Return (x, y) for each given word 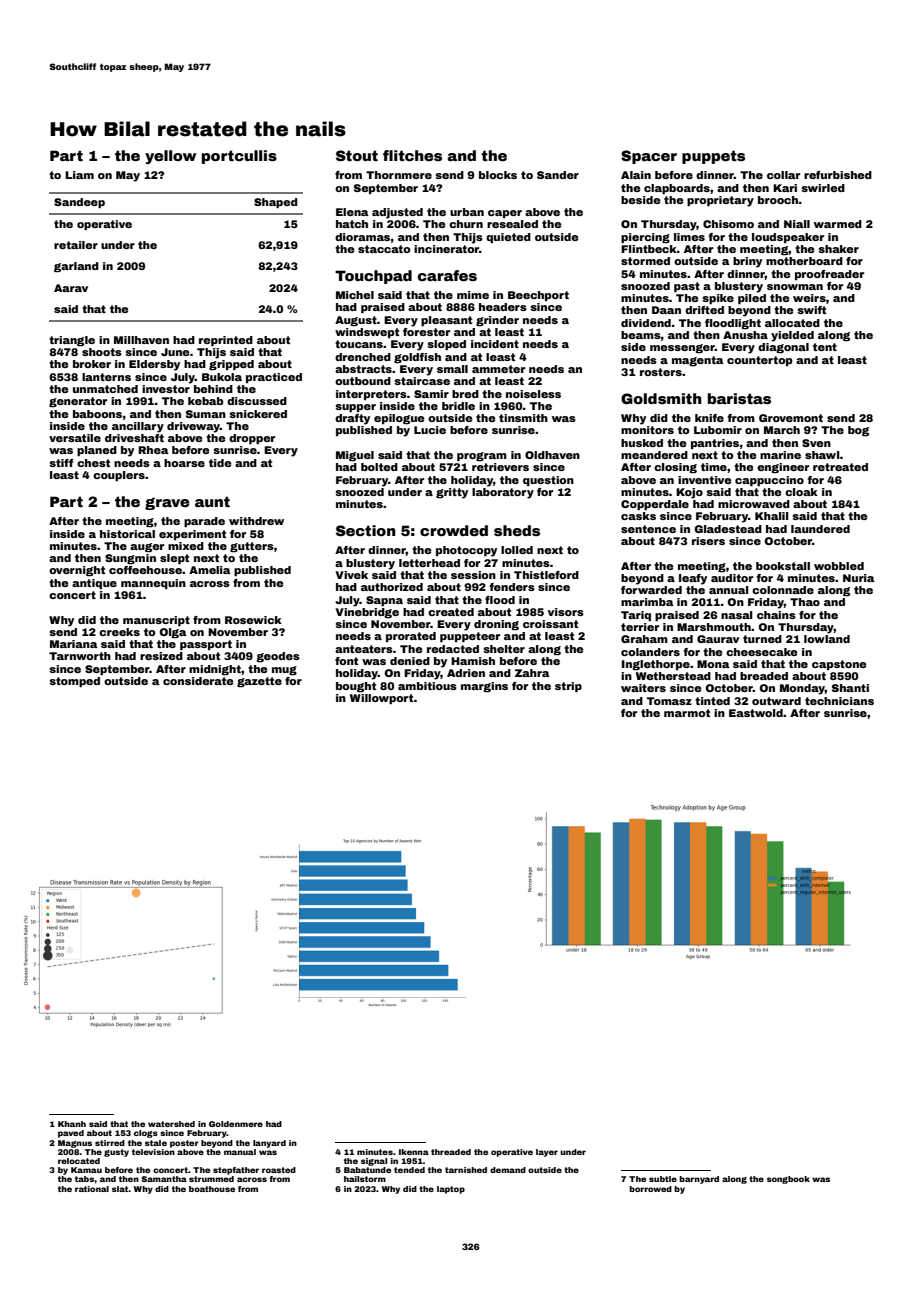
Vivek (351, 575)
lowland (827, 639)
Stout (357, 155)
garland (76, 267)
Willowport (382, 699)
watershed (171, 1124)
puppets (713, 157)
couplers (119, 476)
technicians (839, 701)
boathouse (212, 1189)
